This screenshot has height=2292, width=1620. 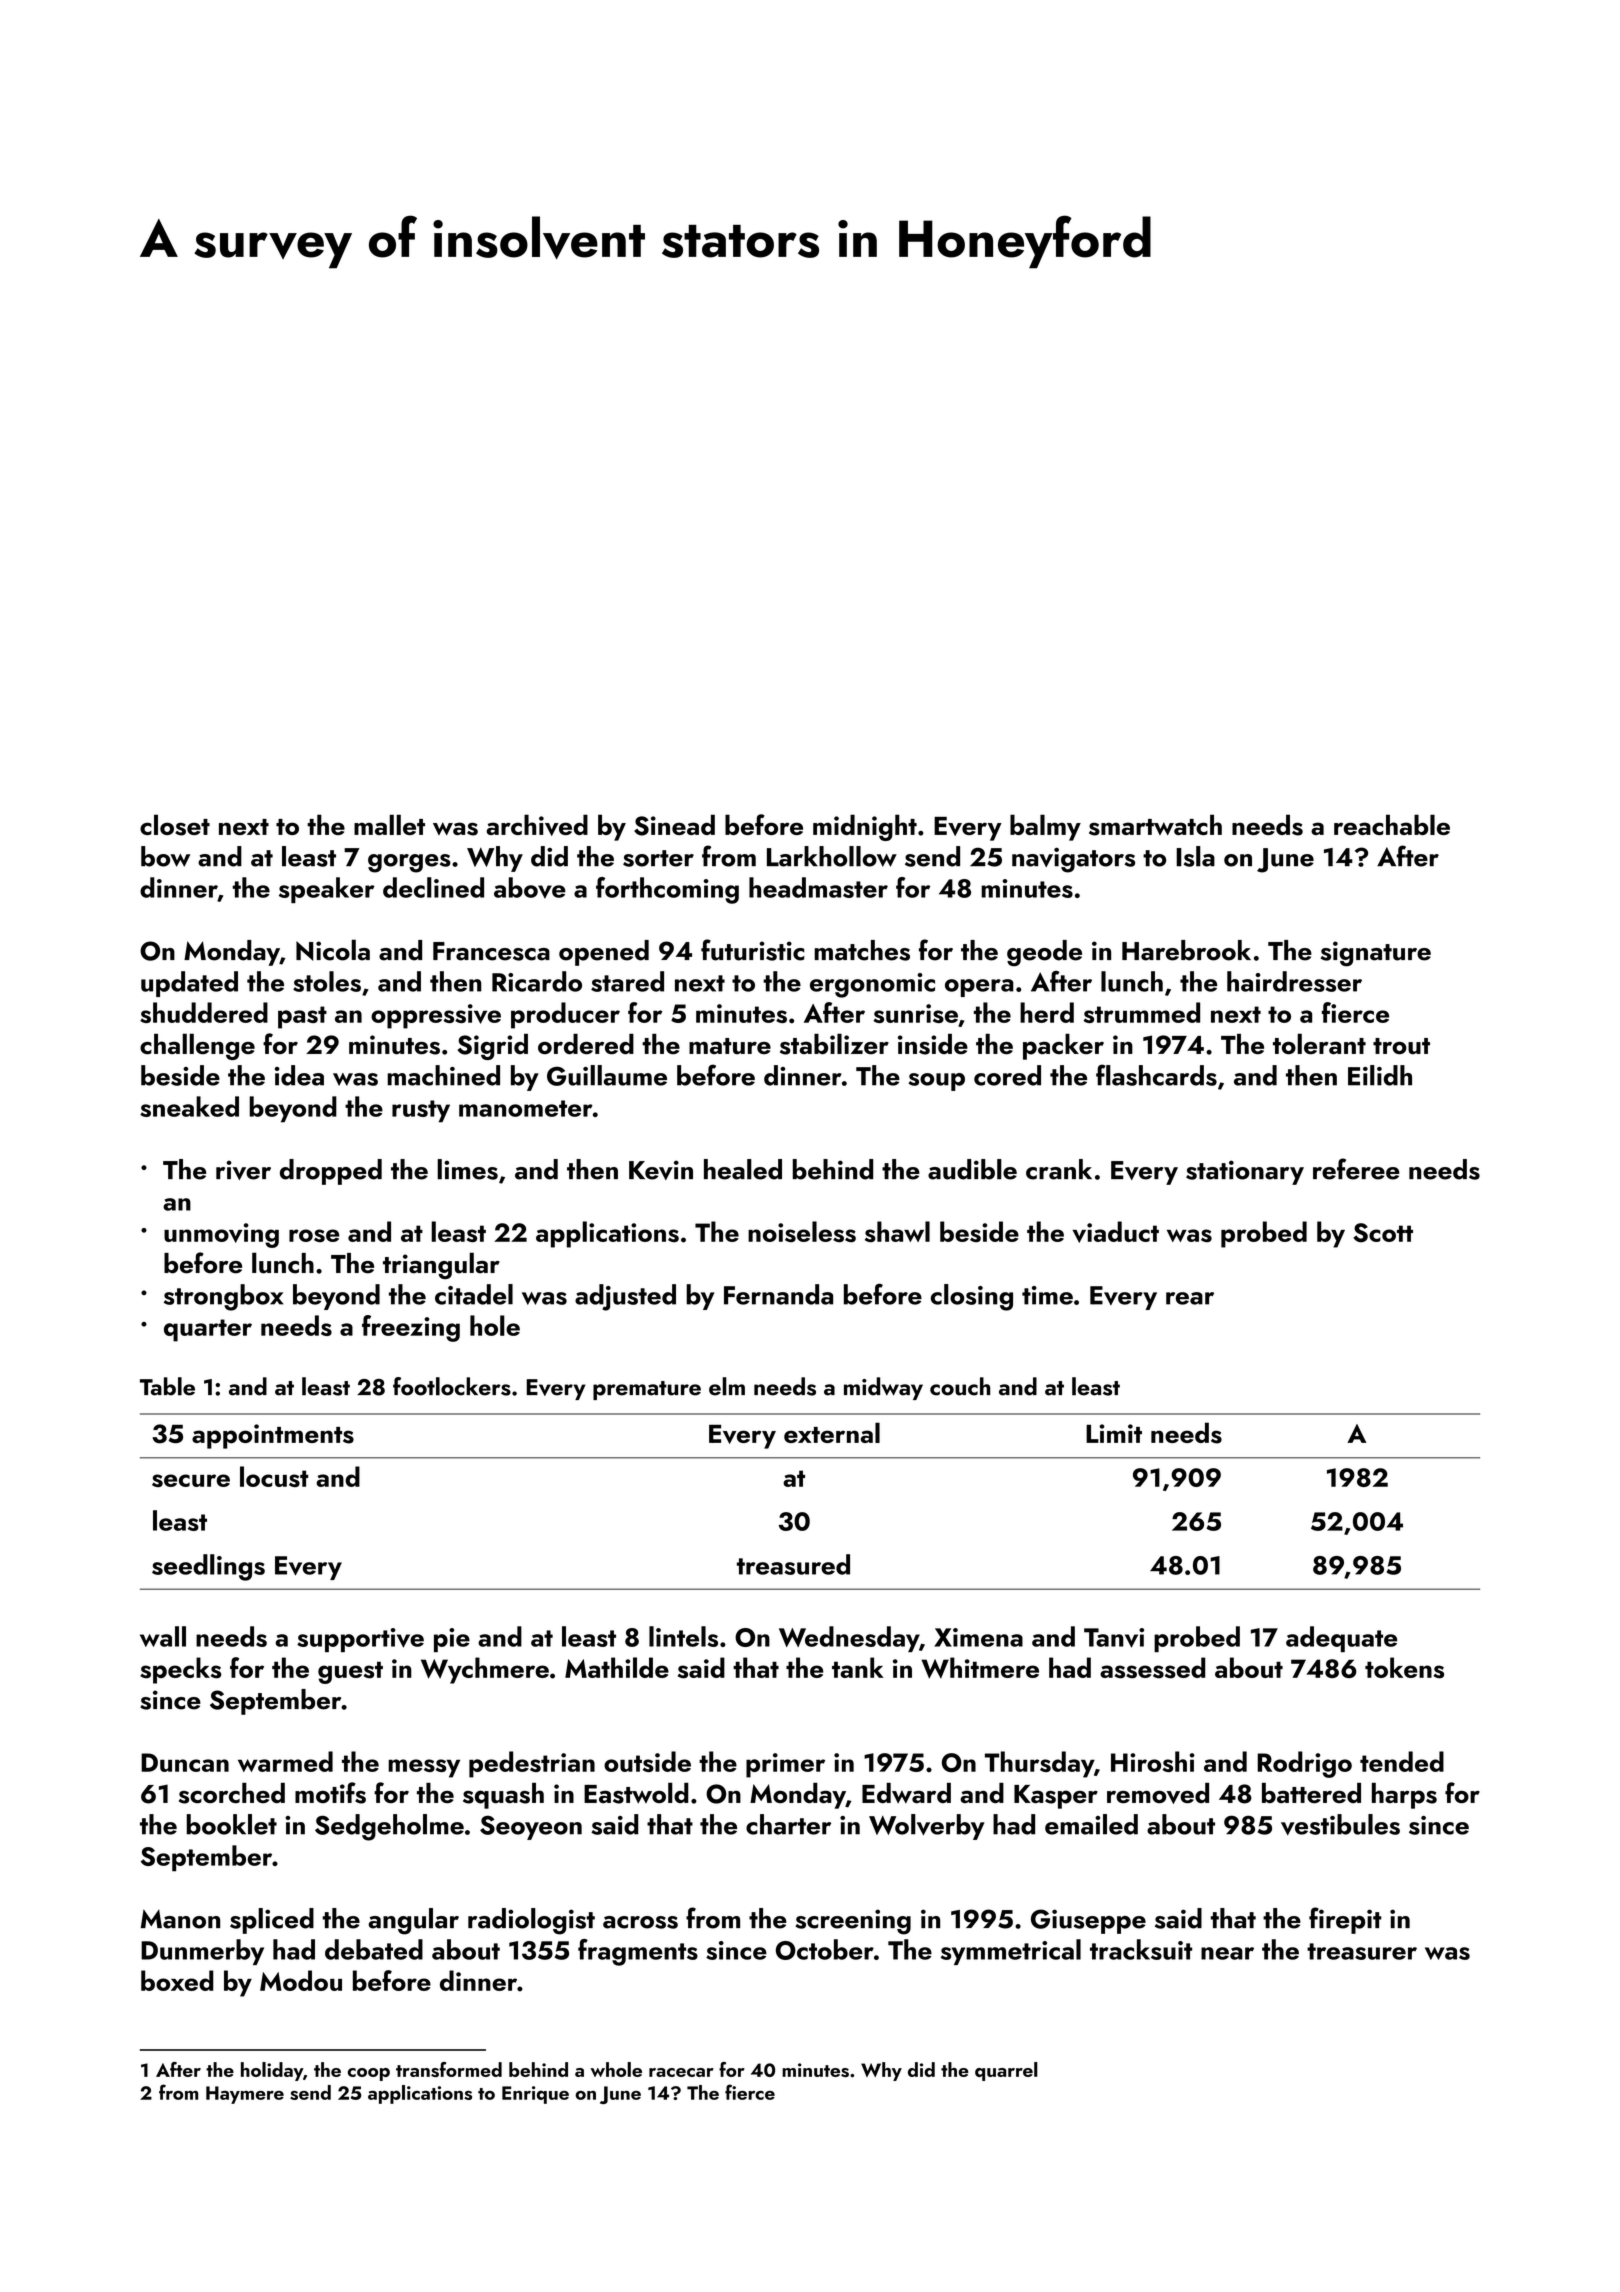 I want to click on Wolverby, so click(x=927, y=1827).
